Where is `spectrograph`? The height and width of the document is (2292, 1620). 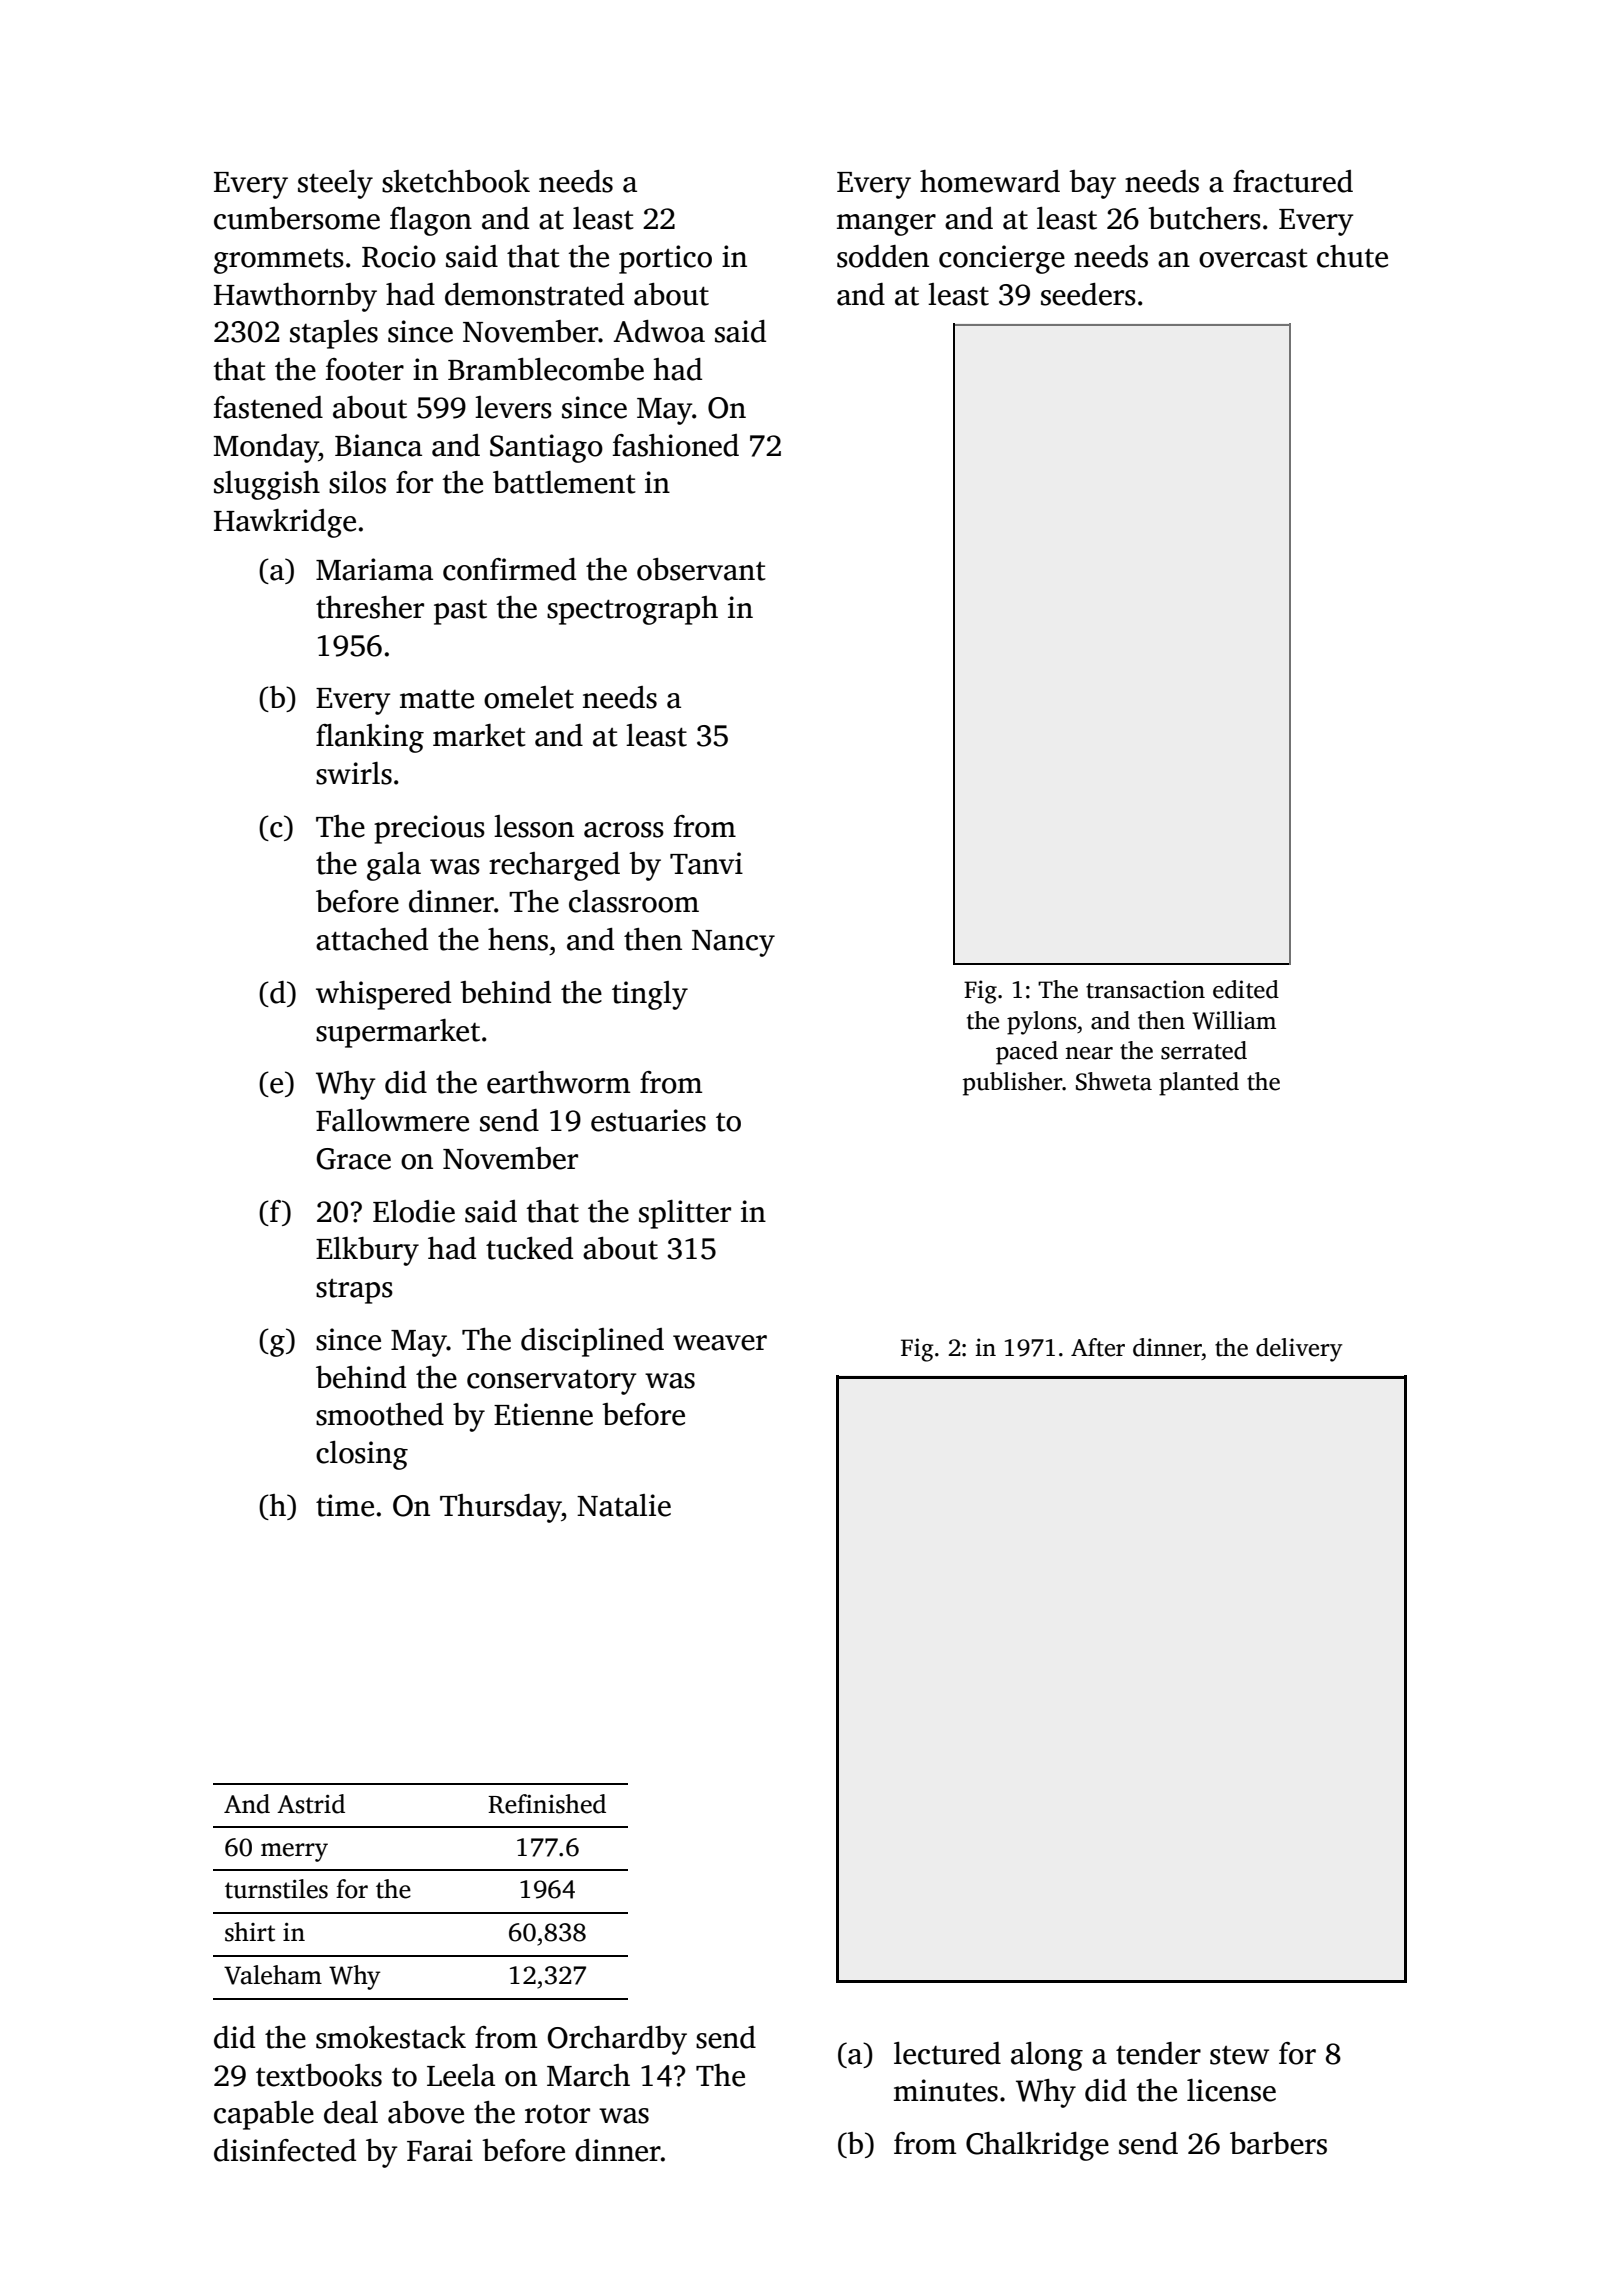 spectrograph is located at coordinates (632, 610).
